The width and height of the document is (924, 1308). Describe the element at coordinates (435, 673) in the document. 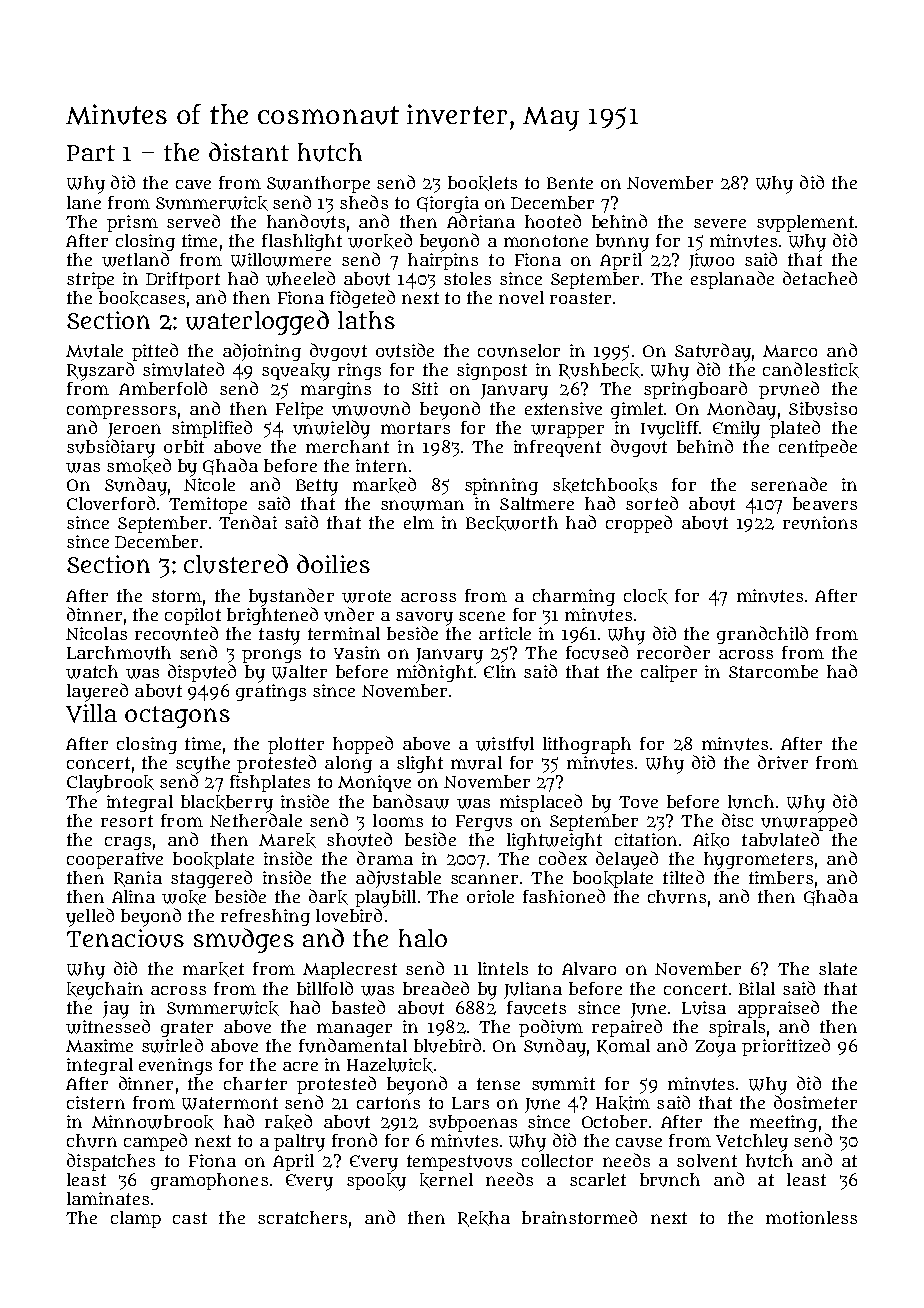

I see `midnight` at that location.
